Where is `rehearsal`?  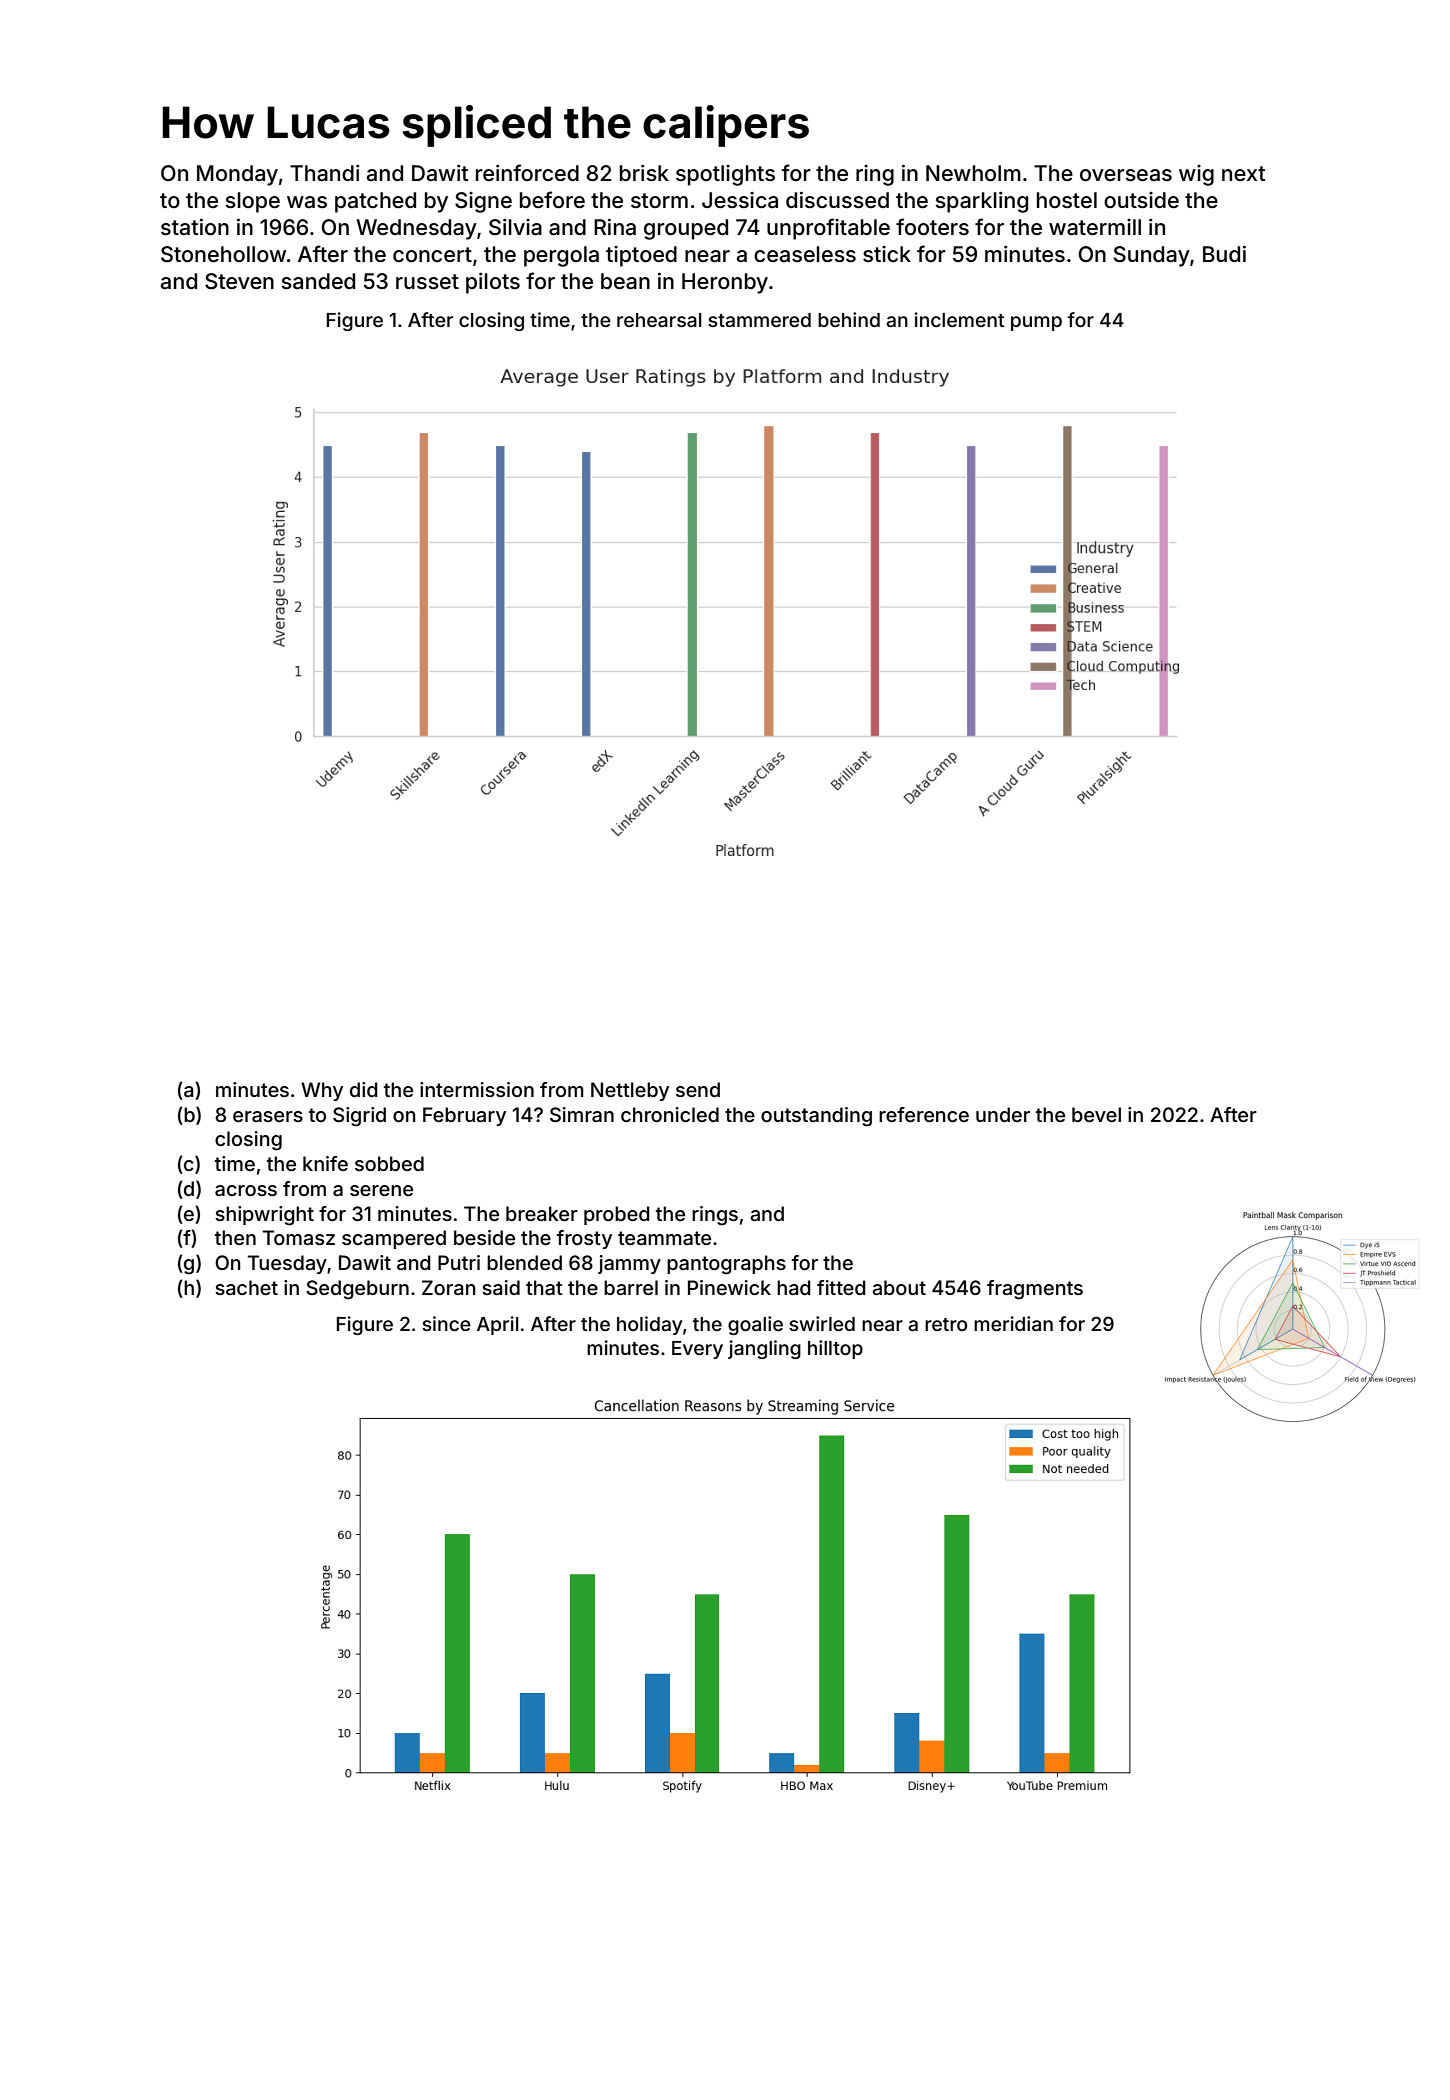
rehearsal is located at coordinates (659, 320).
